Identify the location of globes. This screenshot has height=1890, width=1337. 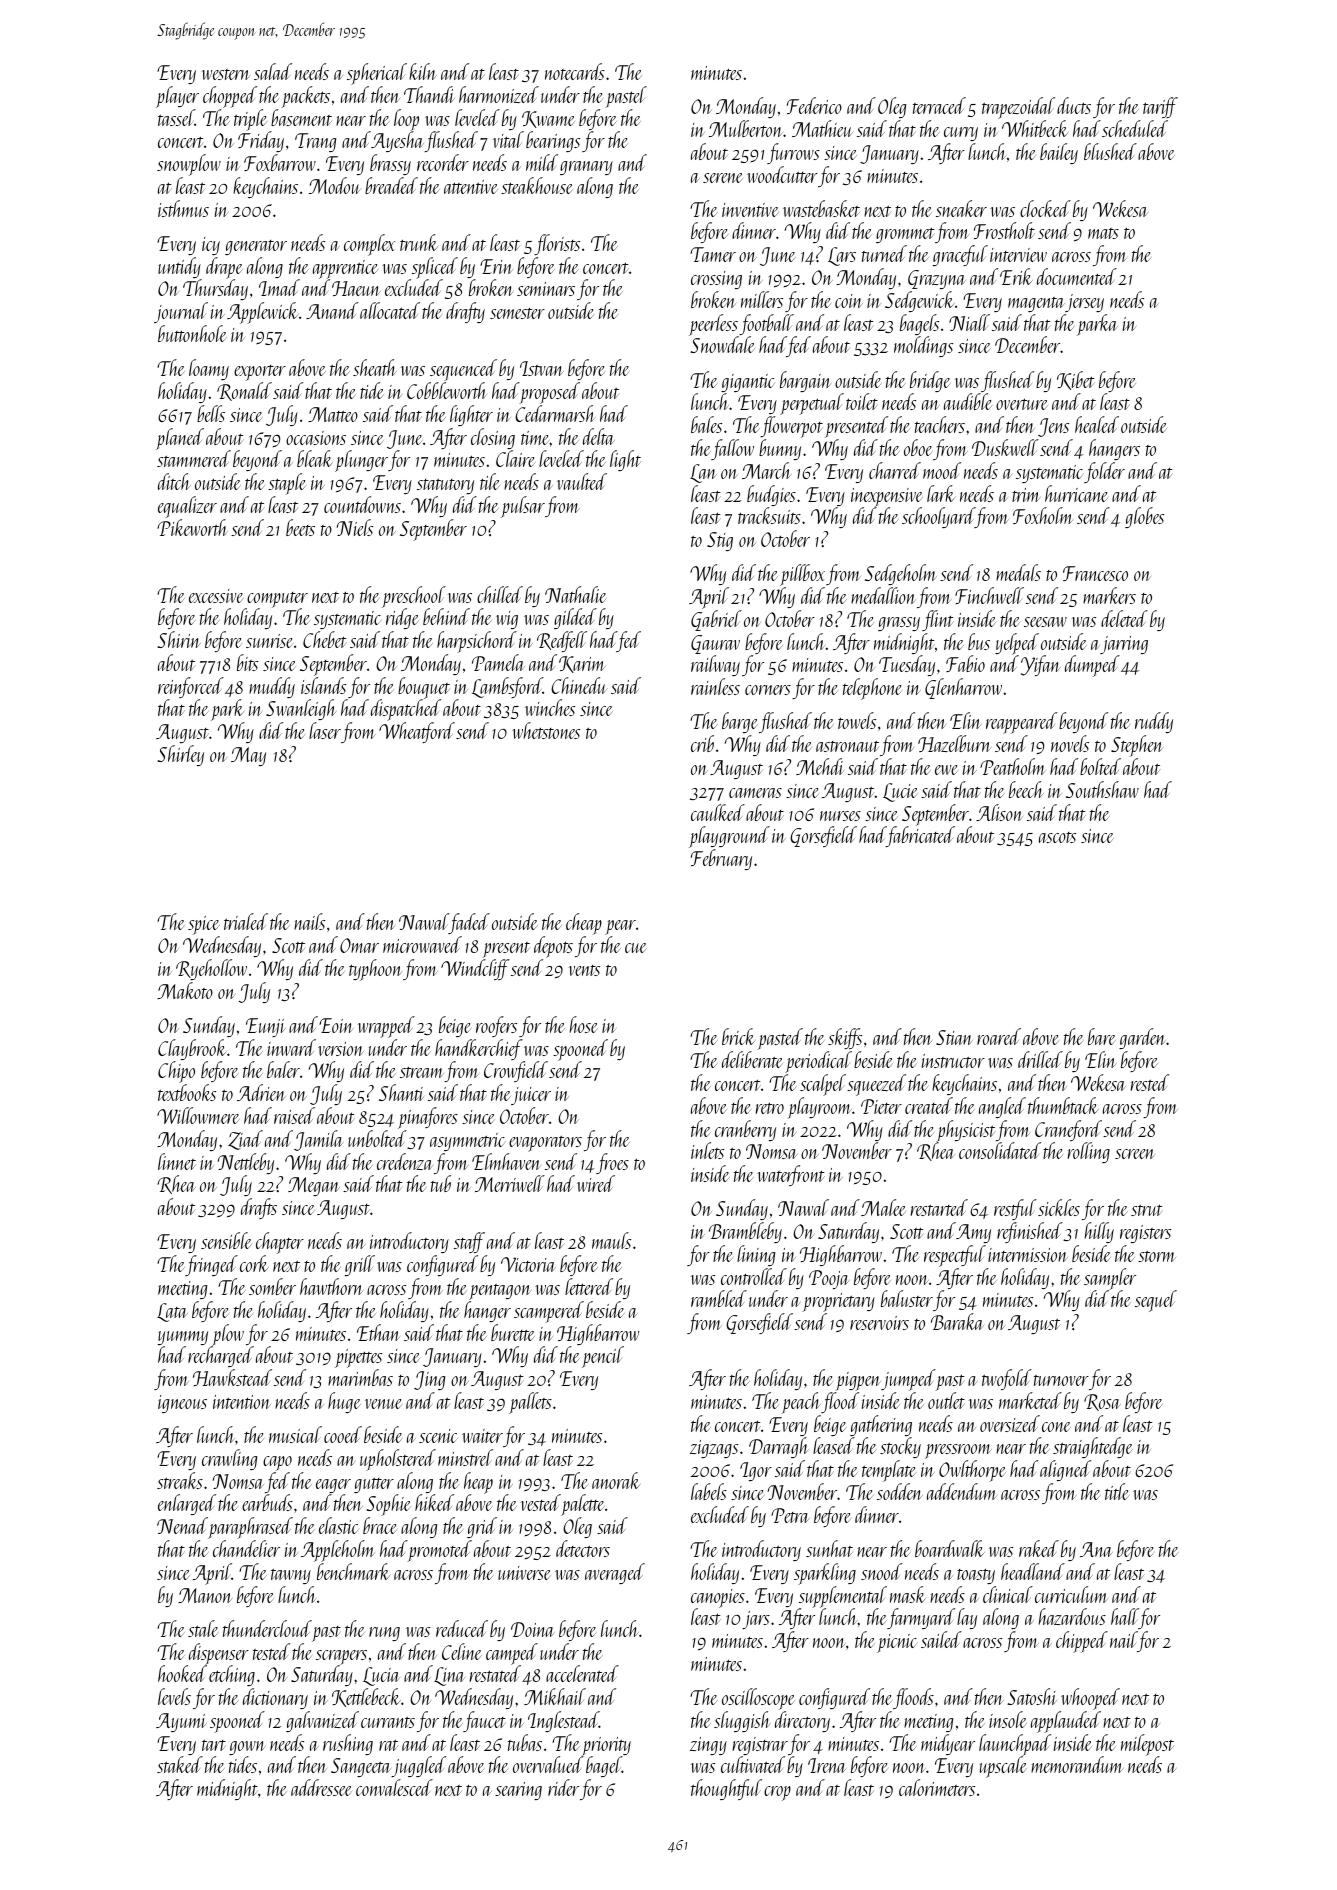
(1144, 517).
